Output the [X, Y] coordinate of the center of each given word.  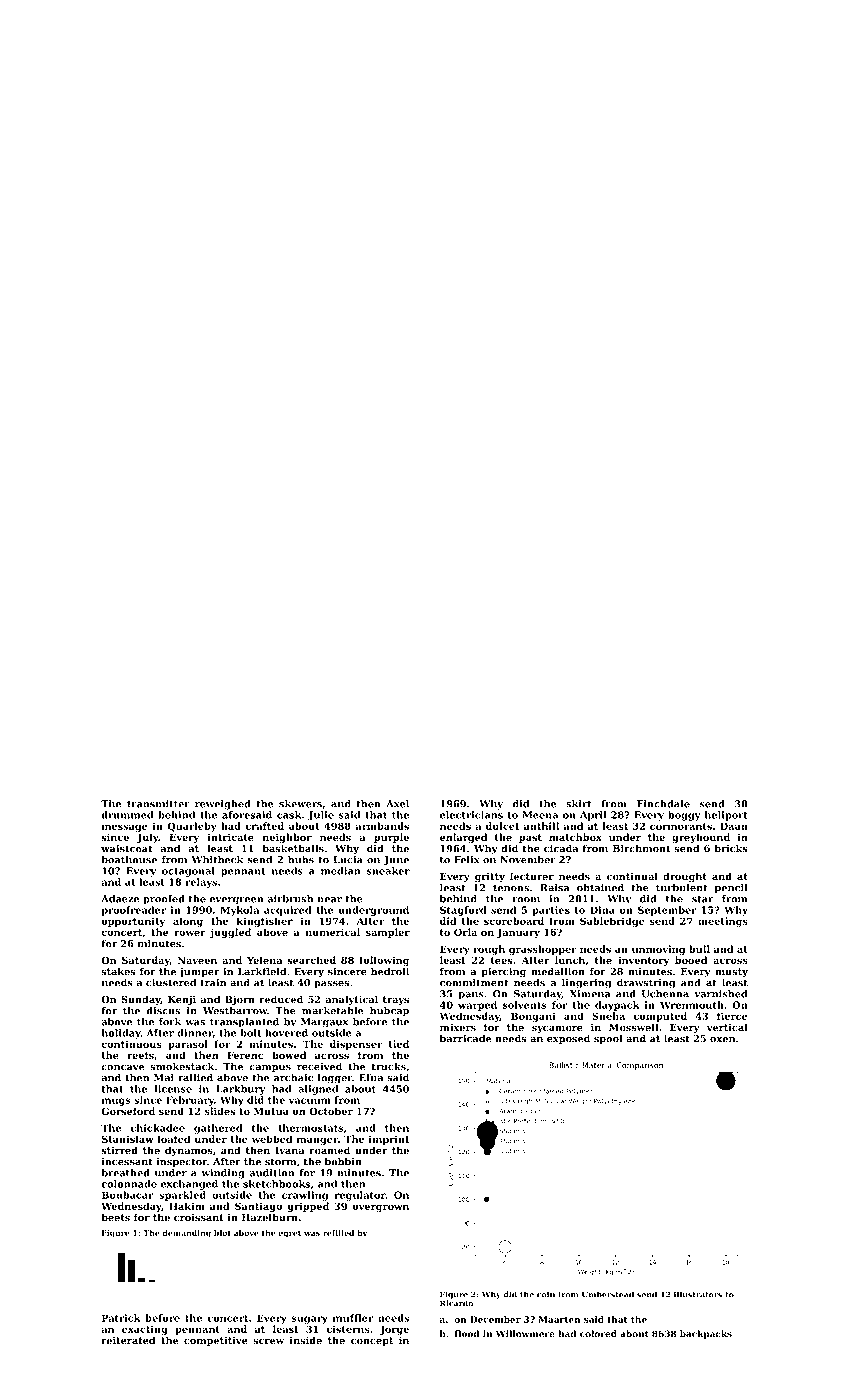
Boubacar [128, 1195]
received [319, 1066]
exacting [144, 1330]
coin [546, 1294]
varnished [720, 994]
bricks [731, 848]
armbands [382, 826]
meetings [723, 922]
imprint [389, 1140]
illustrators [698, 1294]
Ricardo [456, 1303]
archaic [293, 1078]
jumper [199, 973]
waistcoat [127, 849]
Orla [465, 932]
